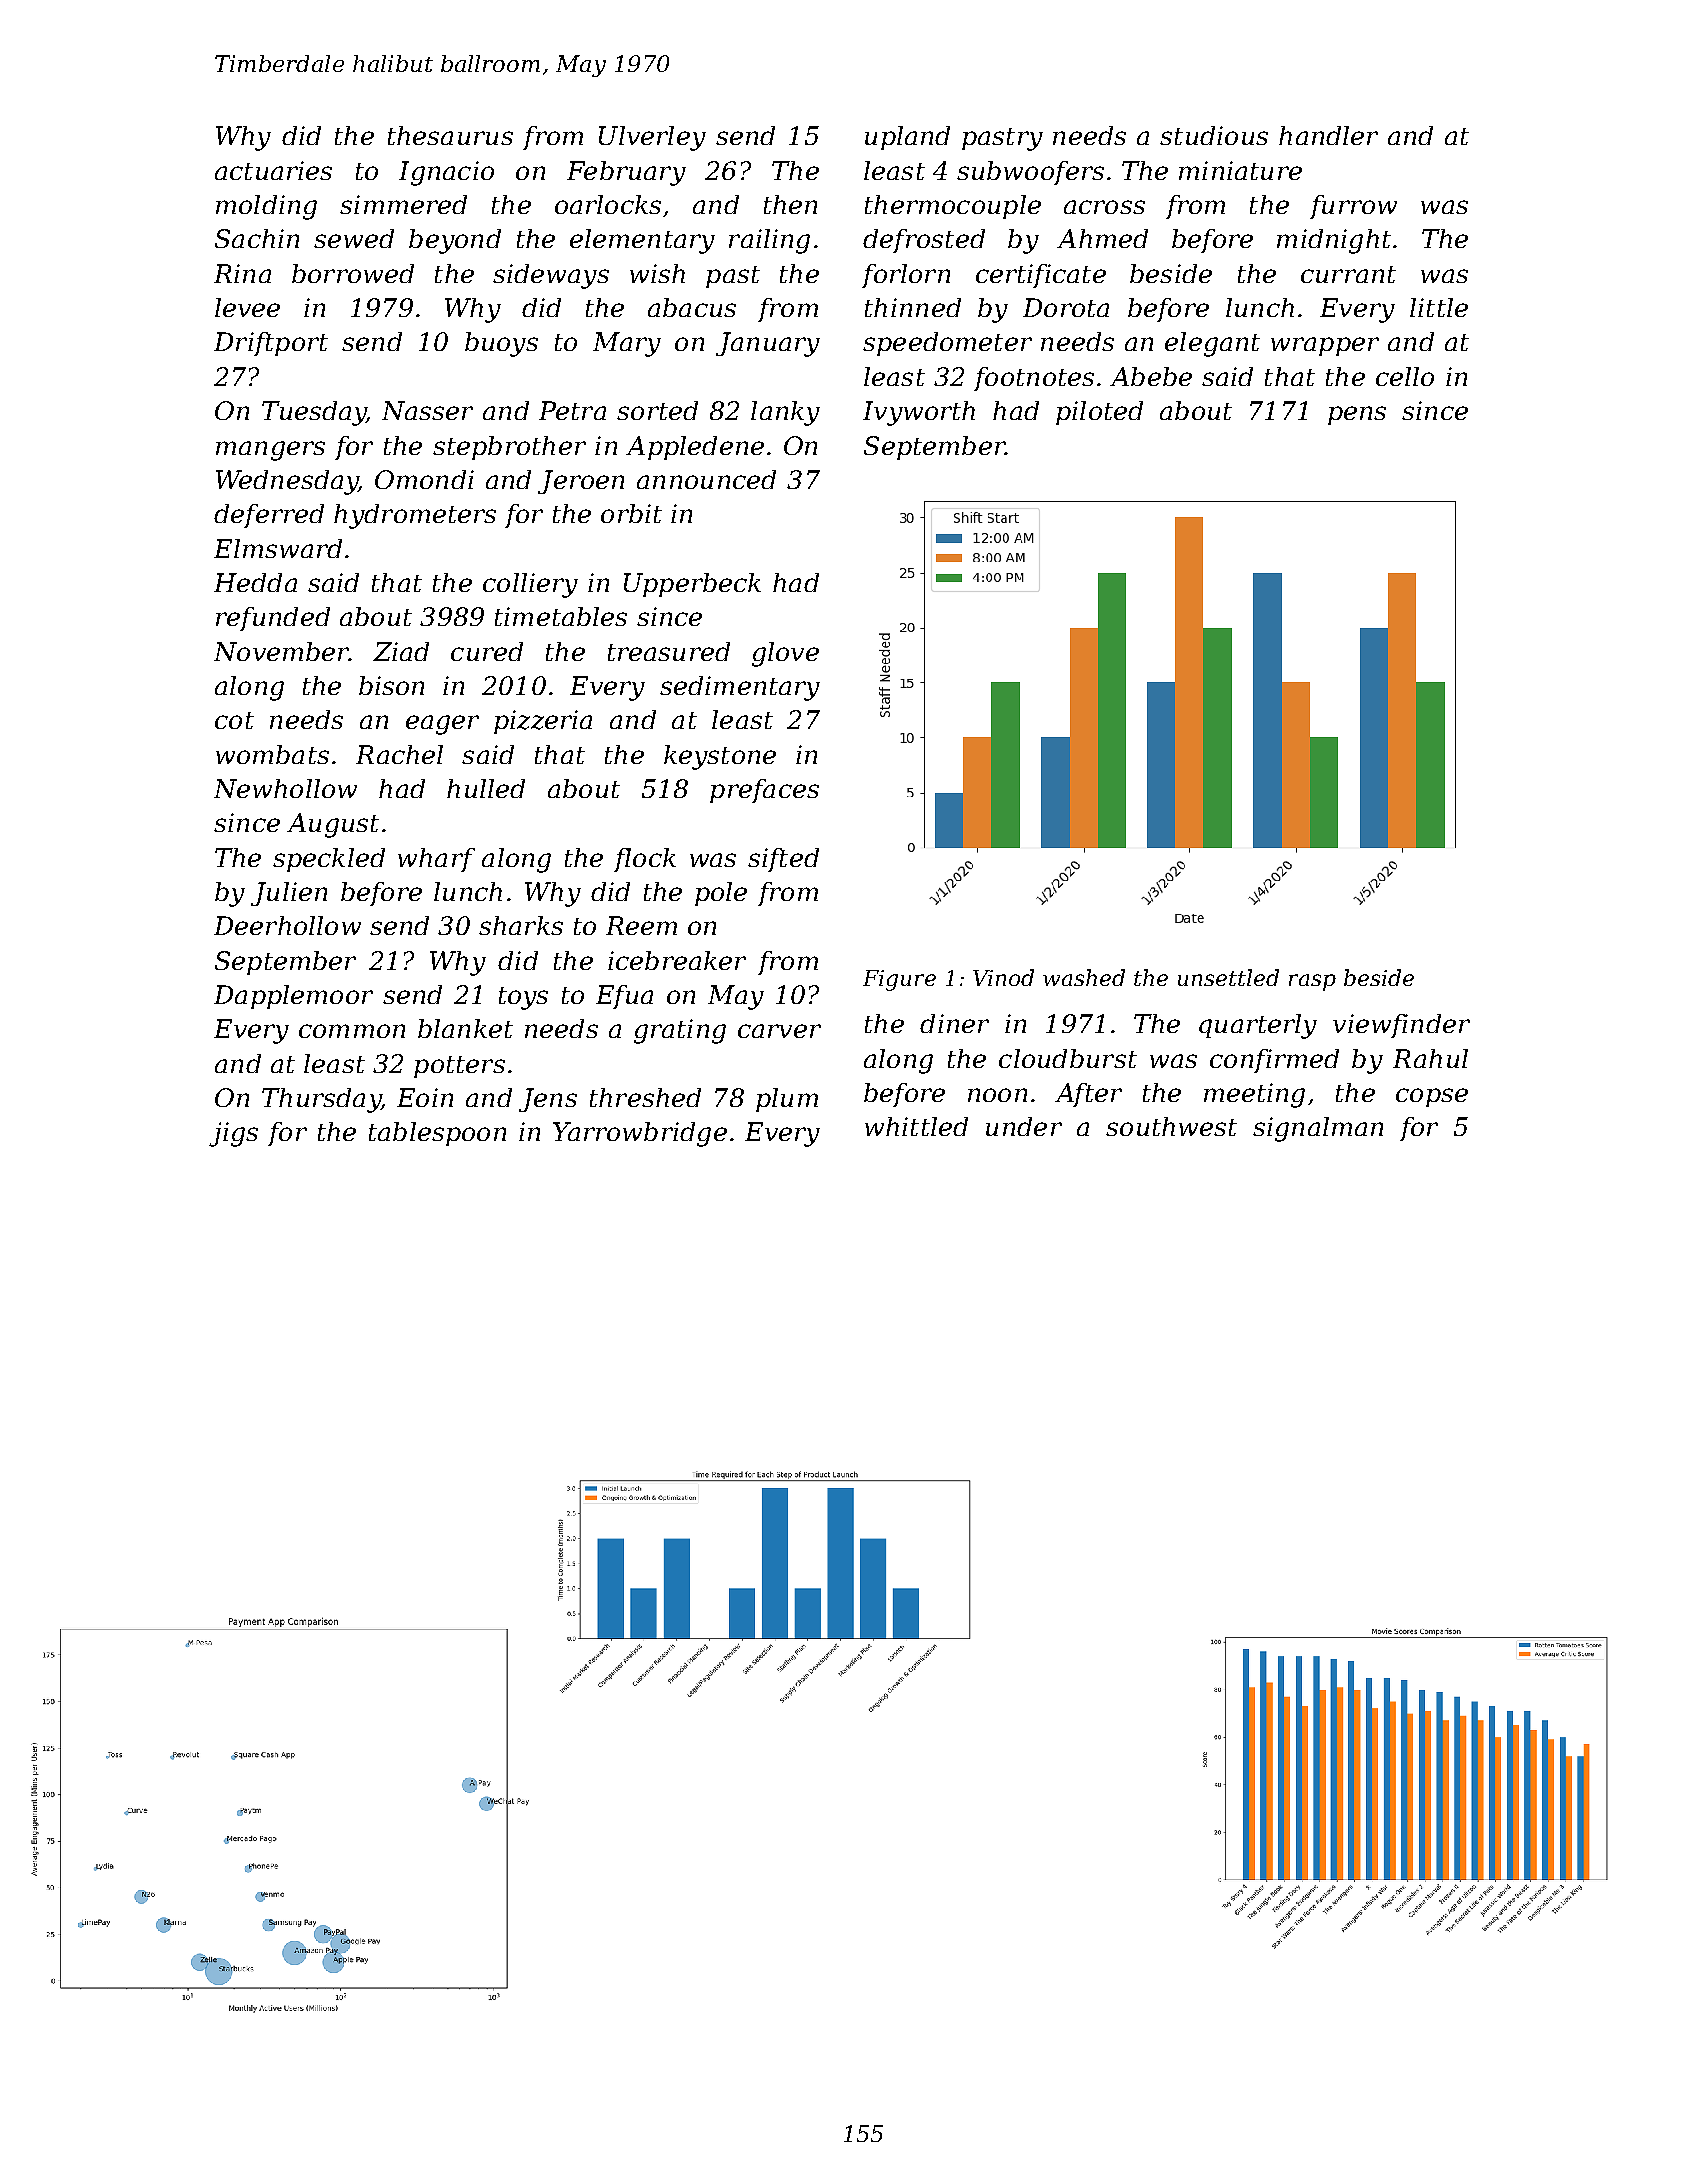 This screenshot has height=2178, width=1683. What do you see at coordinates (437, 1134) in the screenshot?
I see `tablespoon` at bounding box center [437, 1134].
